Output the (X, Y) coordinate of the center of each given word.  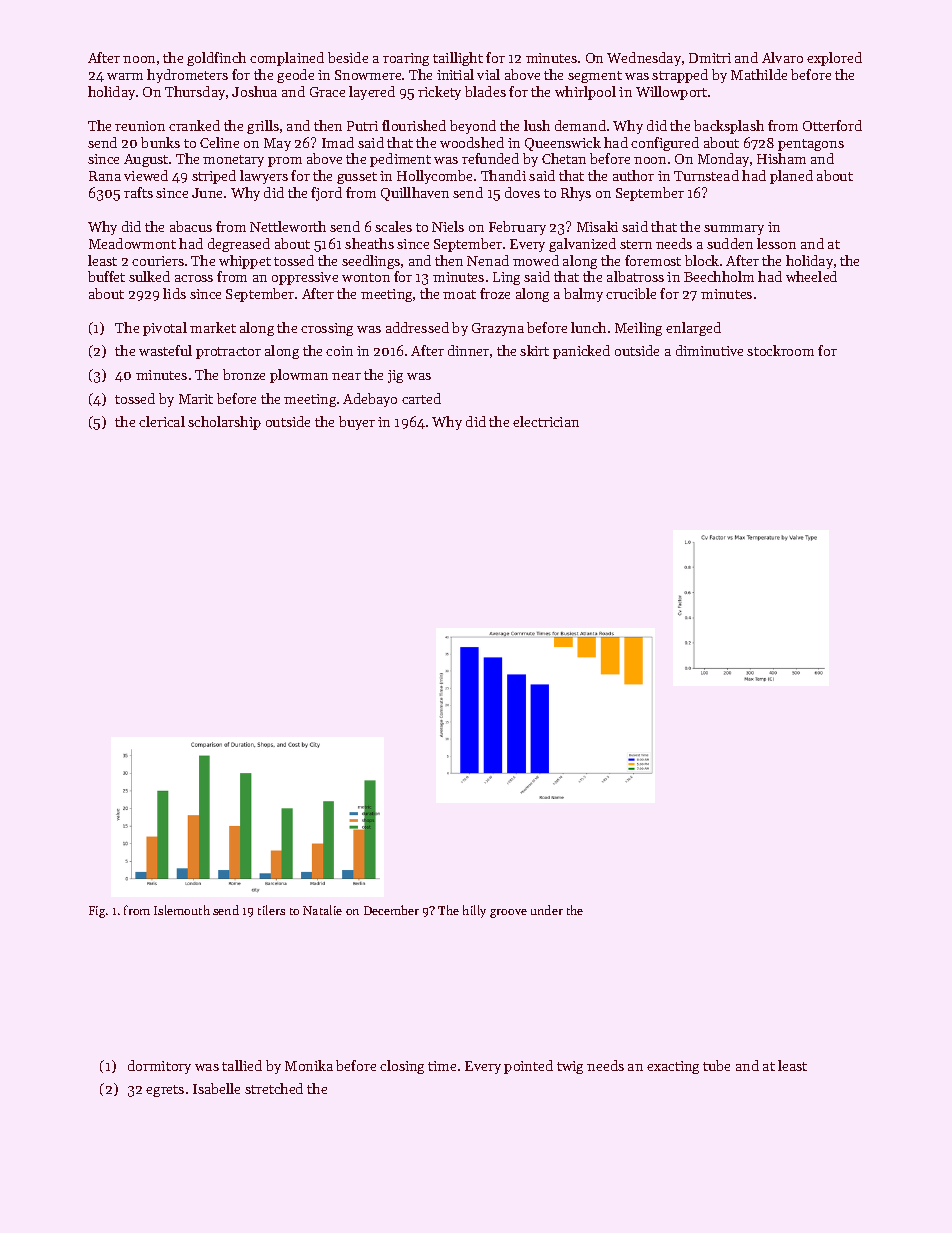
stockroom (780, 350)
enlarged (693, 329)
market (213, 327)
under (547, 910)
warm (125, 76)
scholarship (224, 423)
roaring (406, 59)
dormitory (159, 1067)
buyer (357, 423)
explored (834, 59)
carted (421, 398)
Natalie (322, 910)
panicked (581, 352)
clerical (162, 421)
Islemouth (182, 910)
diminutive (709, 350)
